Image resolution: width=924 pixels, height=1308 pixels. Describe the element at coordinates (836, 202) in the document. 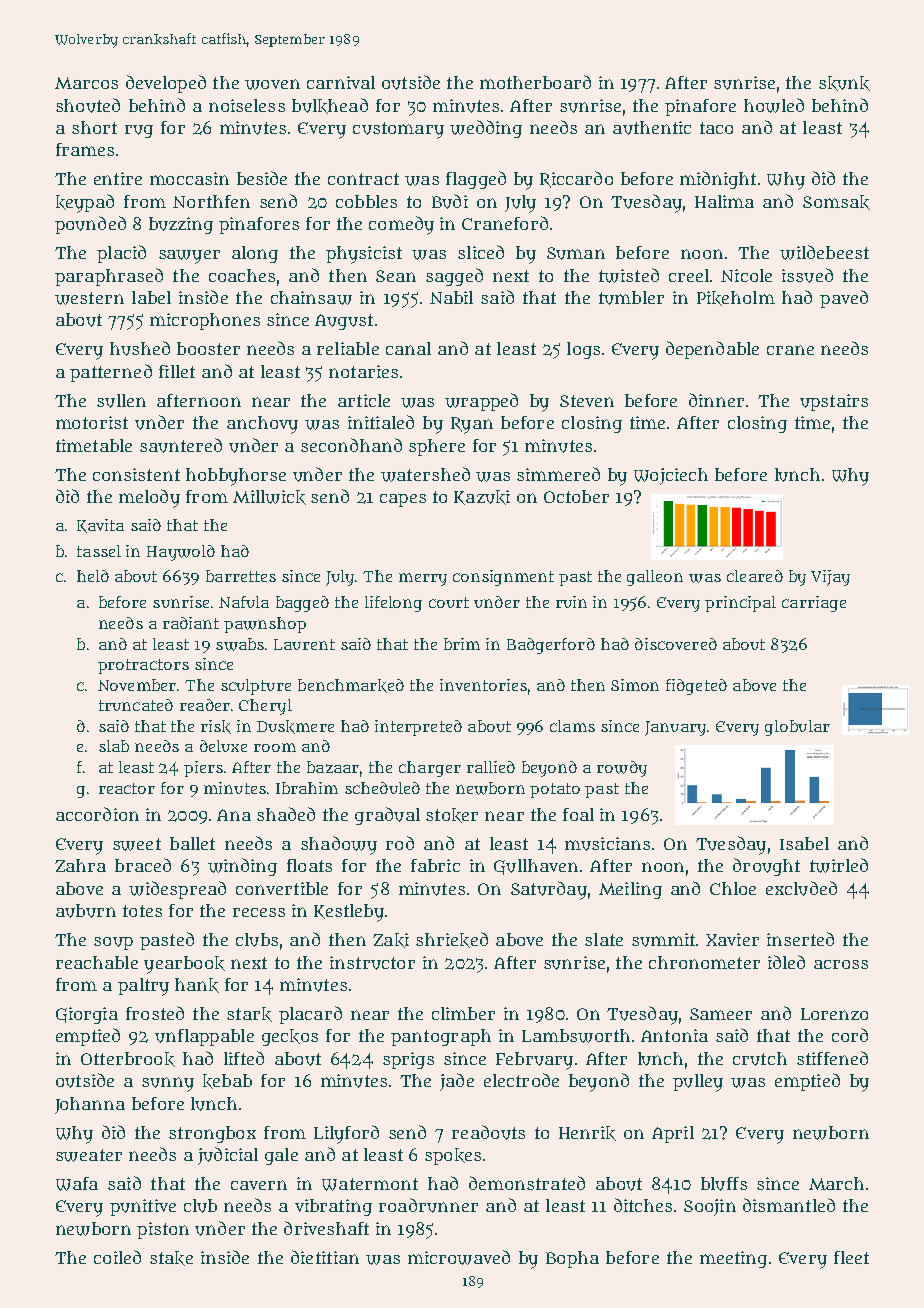

I see `Somsak` at that location.
